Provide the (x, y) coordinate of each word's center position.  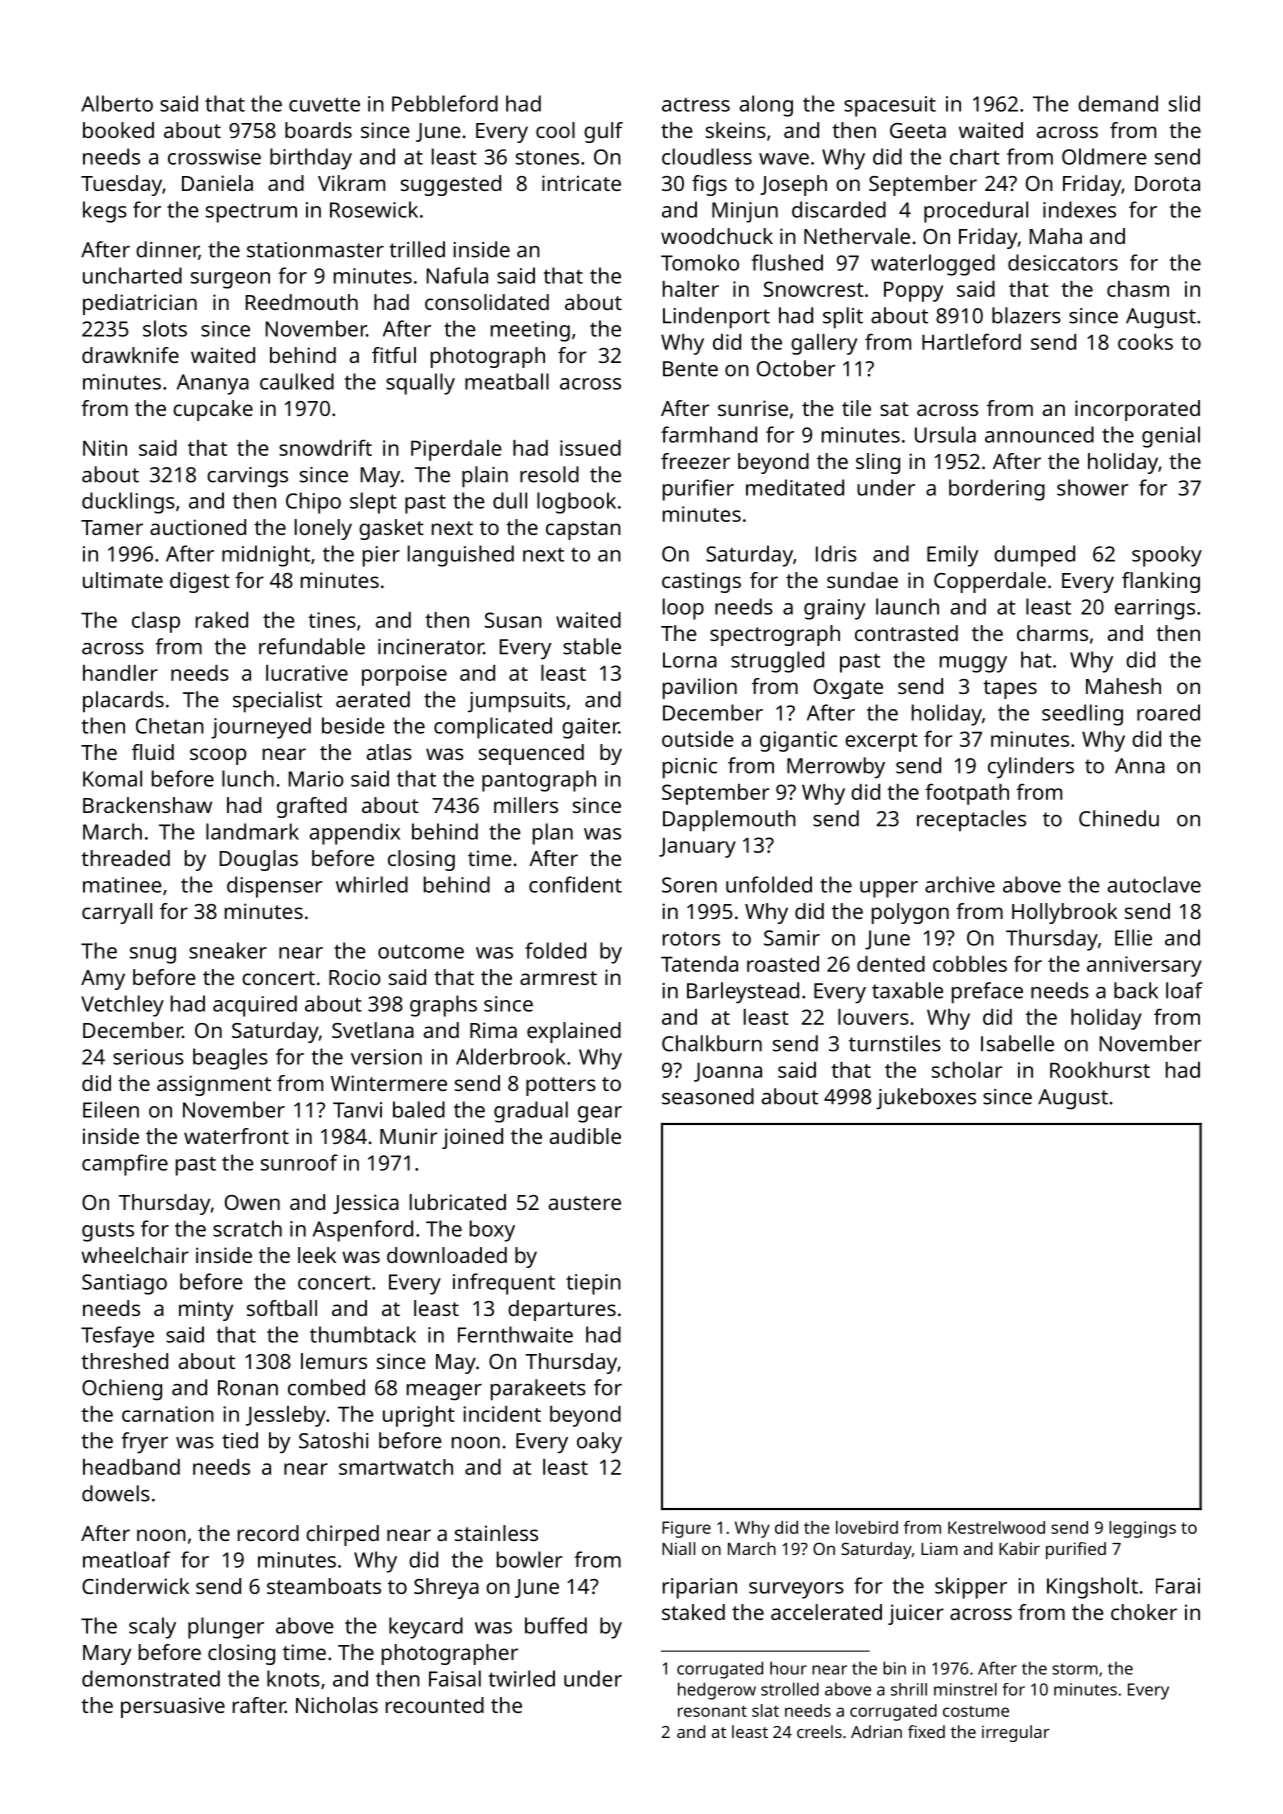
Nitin (105, 448)
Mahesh (1123, 686)
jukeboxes (926, 1098)
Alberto (117, 103)
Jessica (366, 1204)
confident (575, 884)
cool (555, 130)
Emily (952, 556)
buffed (556, 1625)
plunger (226, 1628)
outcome (421, 951)
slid (1184, 103)
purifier (698, 490)
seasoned (708, 1096)
